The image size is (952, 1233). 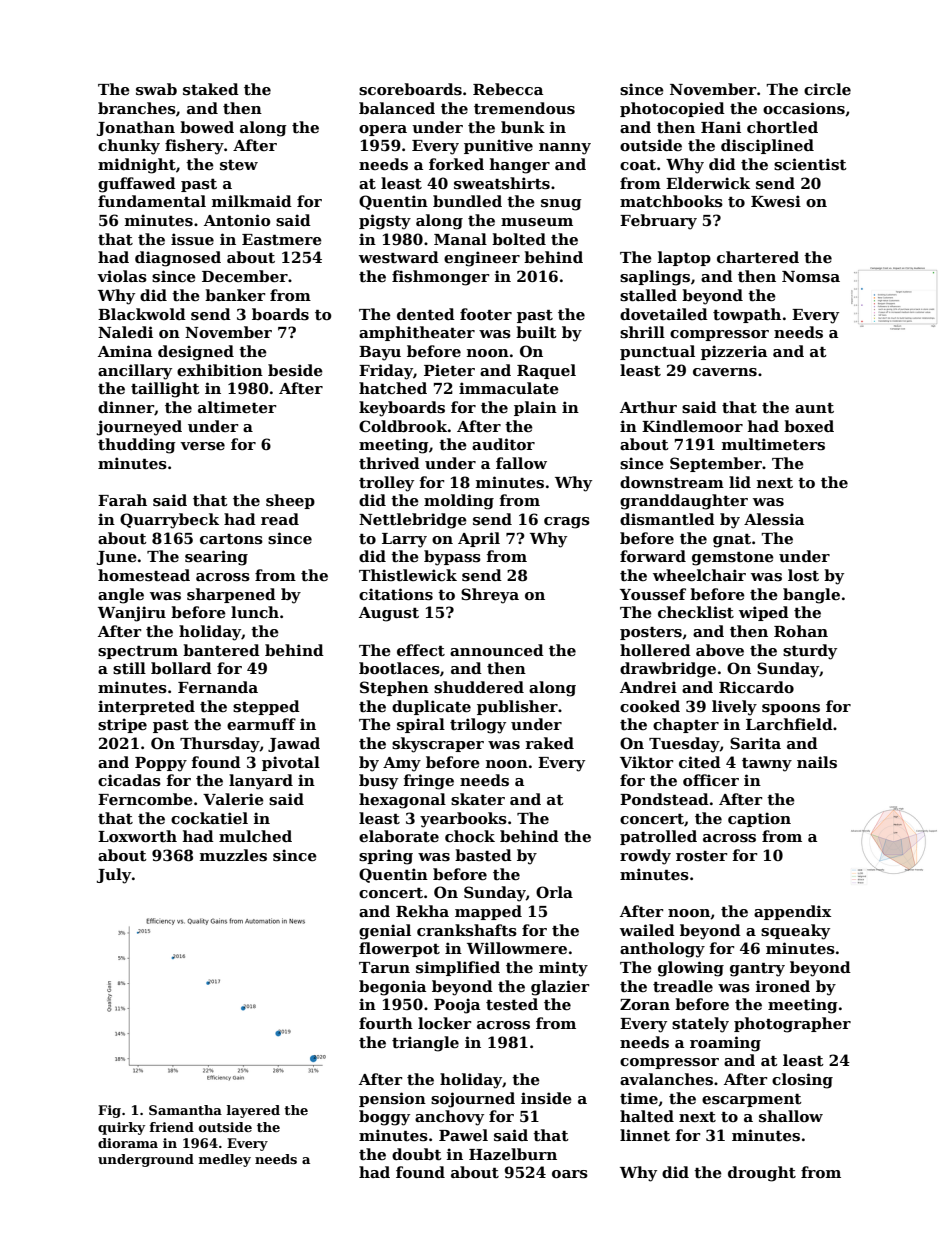 I want to click on avalanches, so click(x=666, y=1079).
